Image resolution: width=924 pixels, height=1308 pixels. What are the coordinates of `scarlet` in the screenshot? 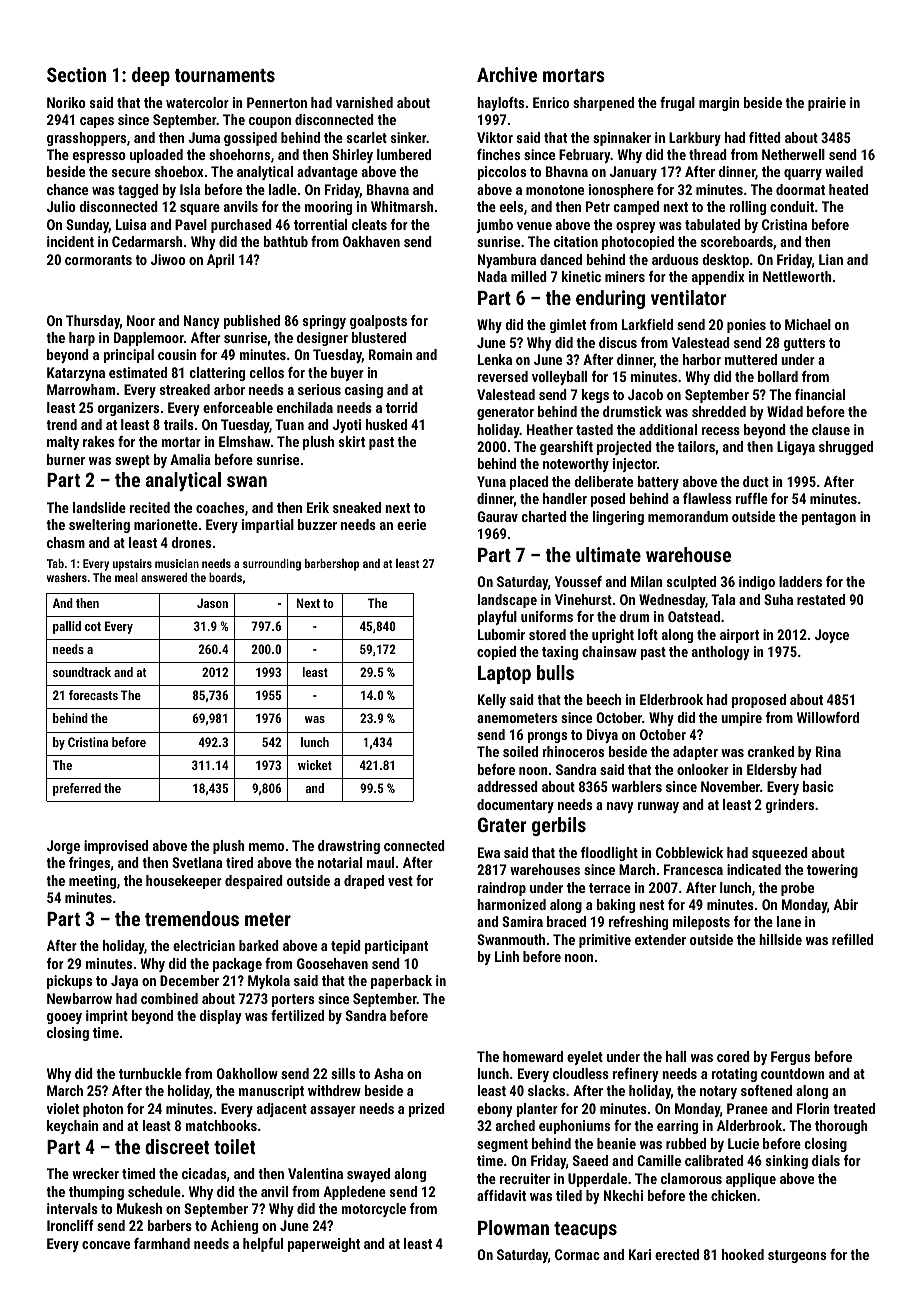 It's located at (367, 137).
